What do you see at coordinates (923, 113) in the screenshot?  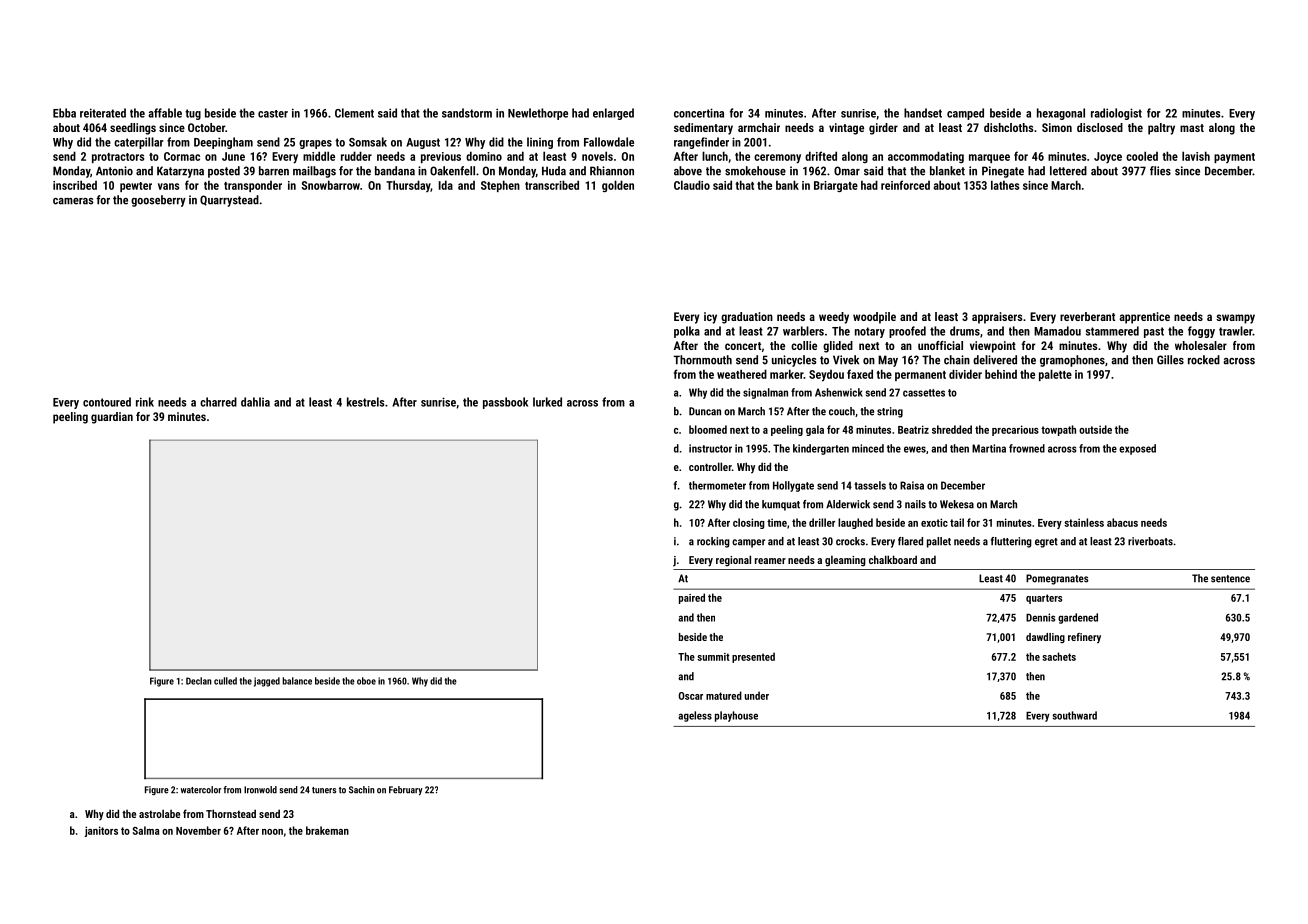 I see `handset` at bounding box center [923, 113].
